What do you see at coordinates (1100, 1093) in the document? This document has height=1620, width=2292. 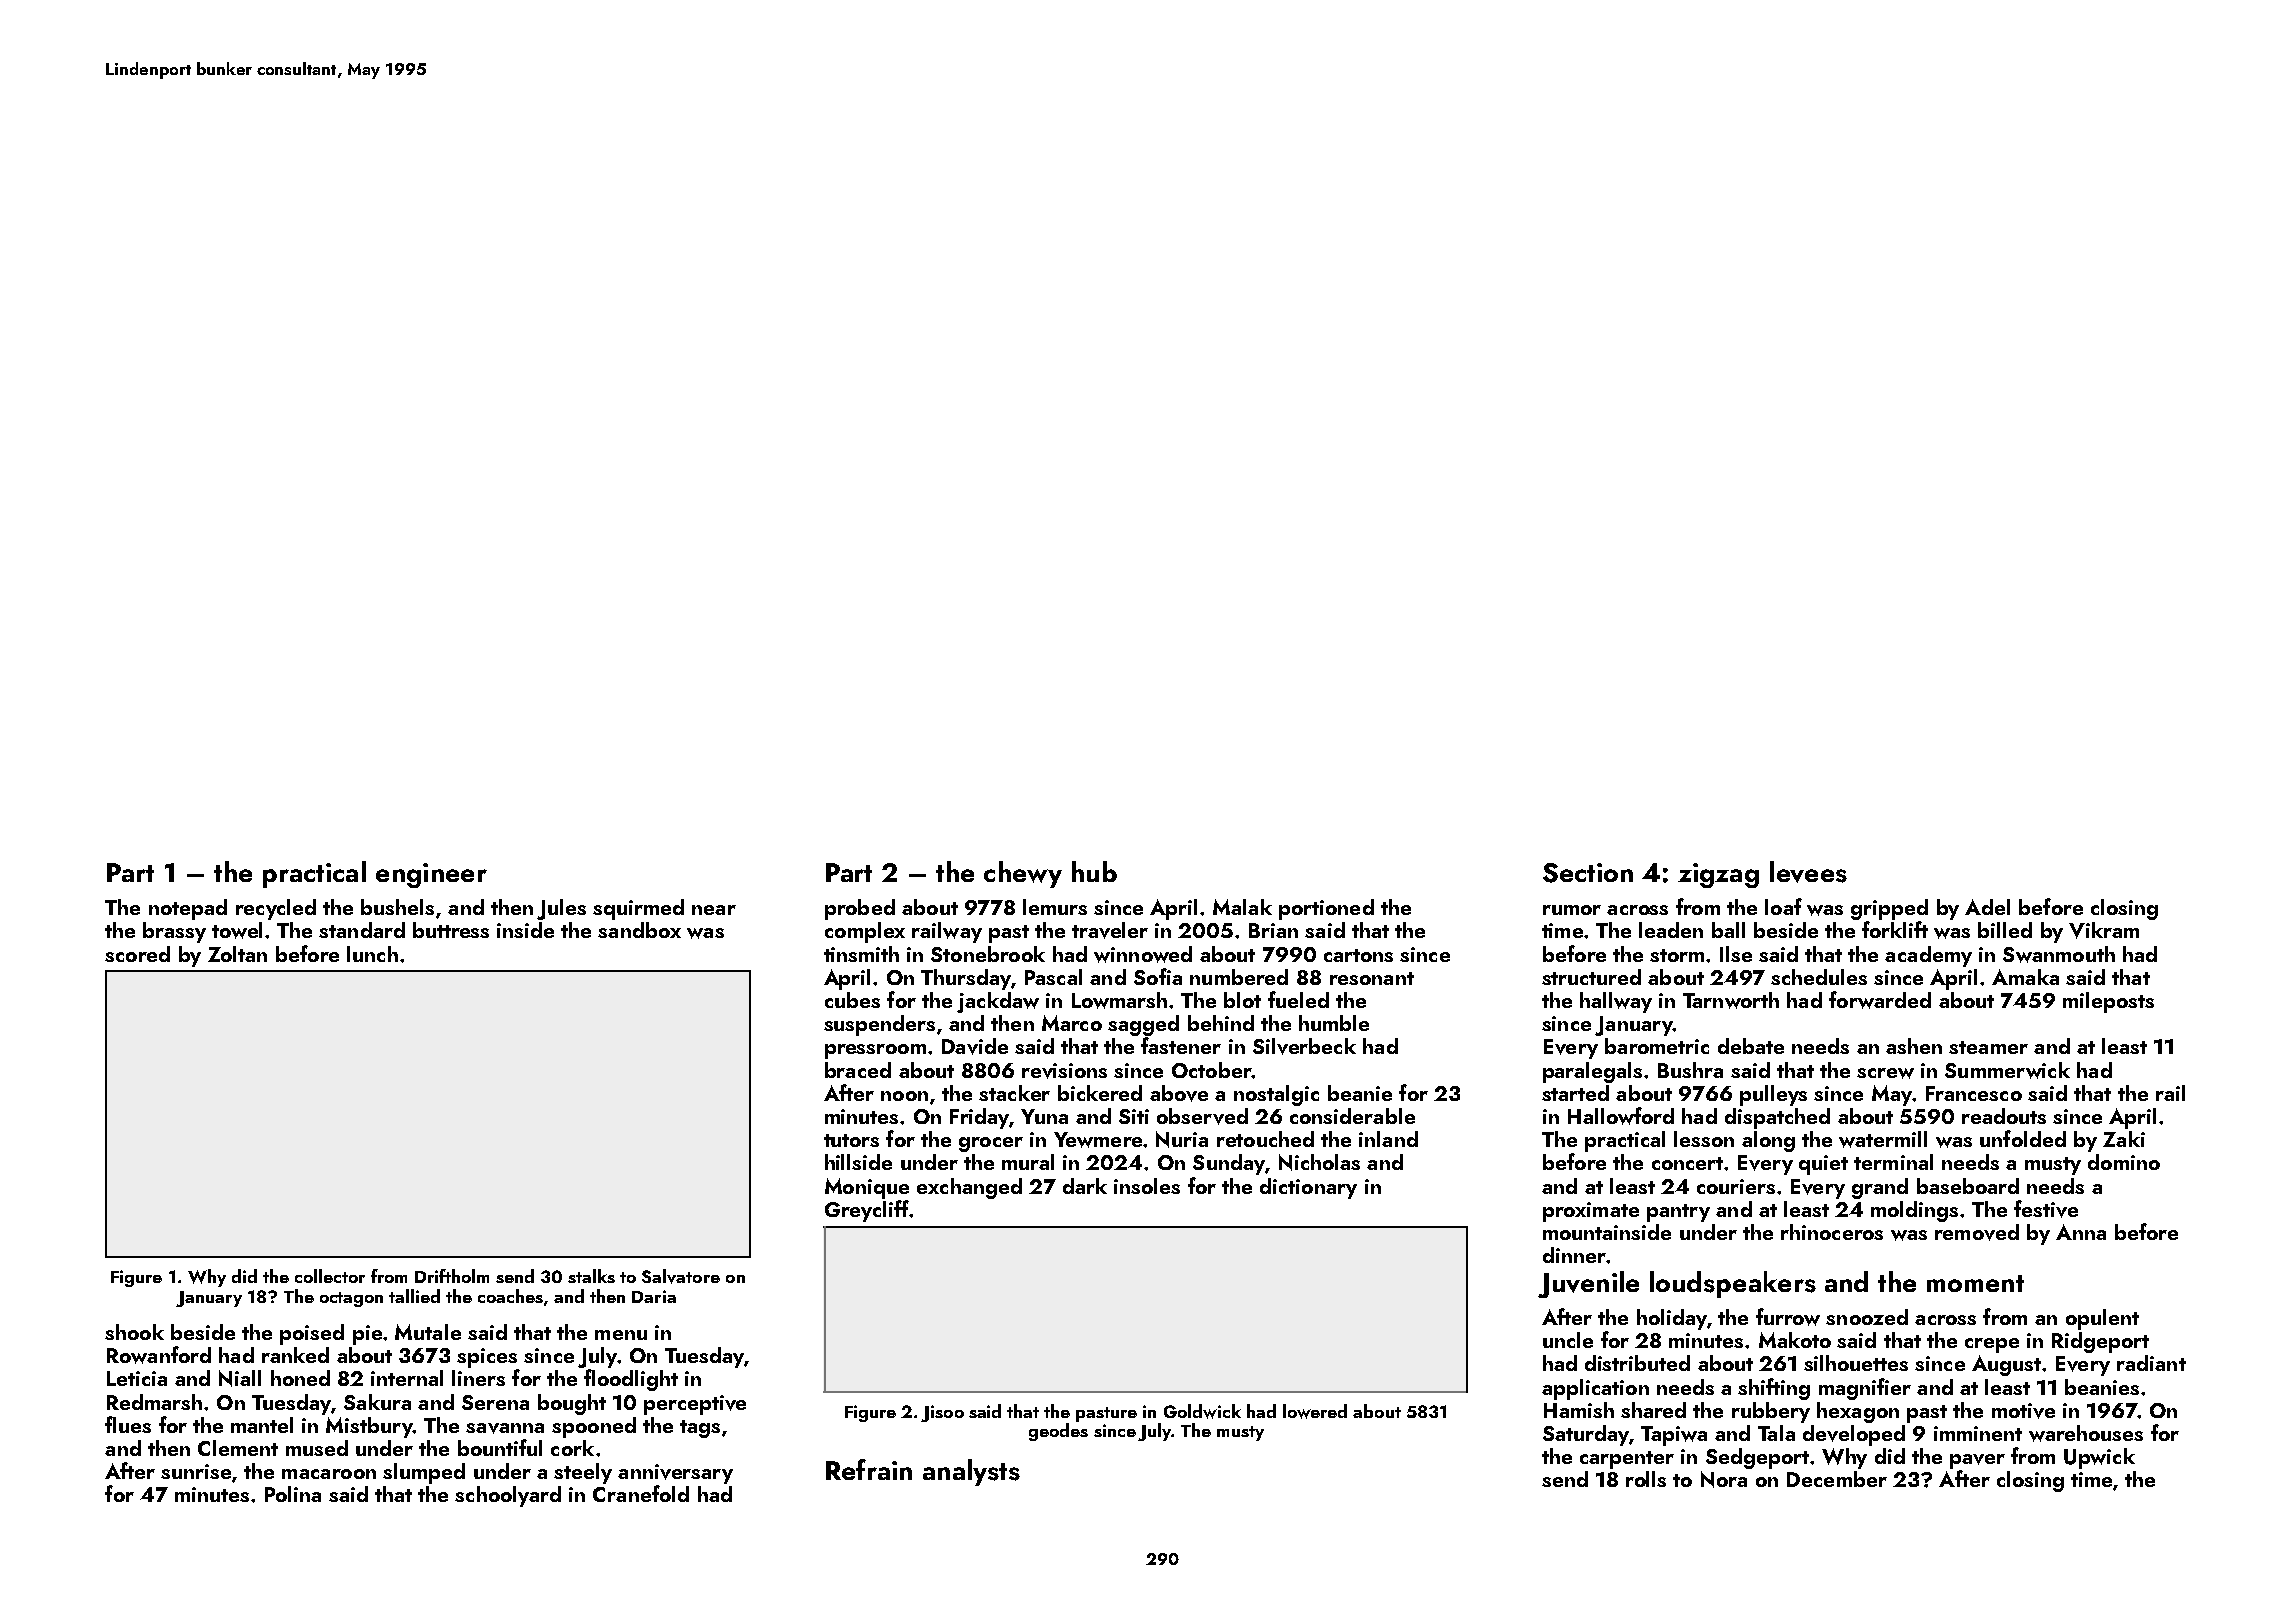 I see `bickered` at bounding box center [1100, 1093].
